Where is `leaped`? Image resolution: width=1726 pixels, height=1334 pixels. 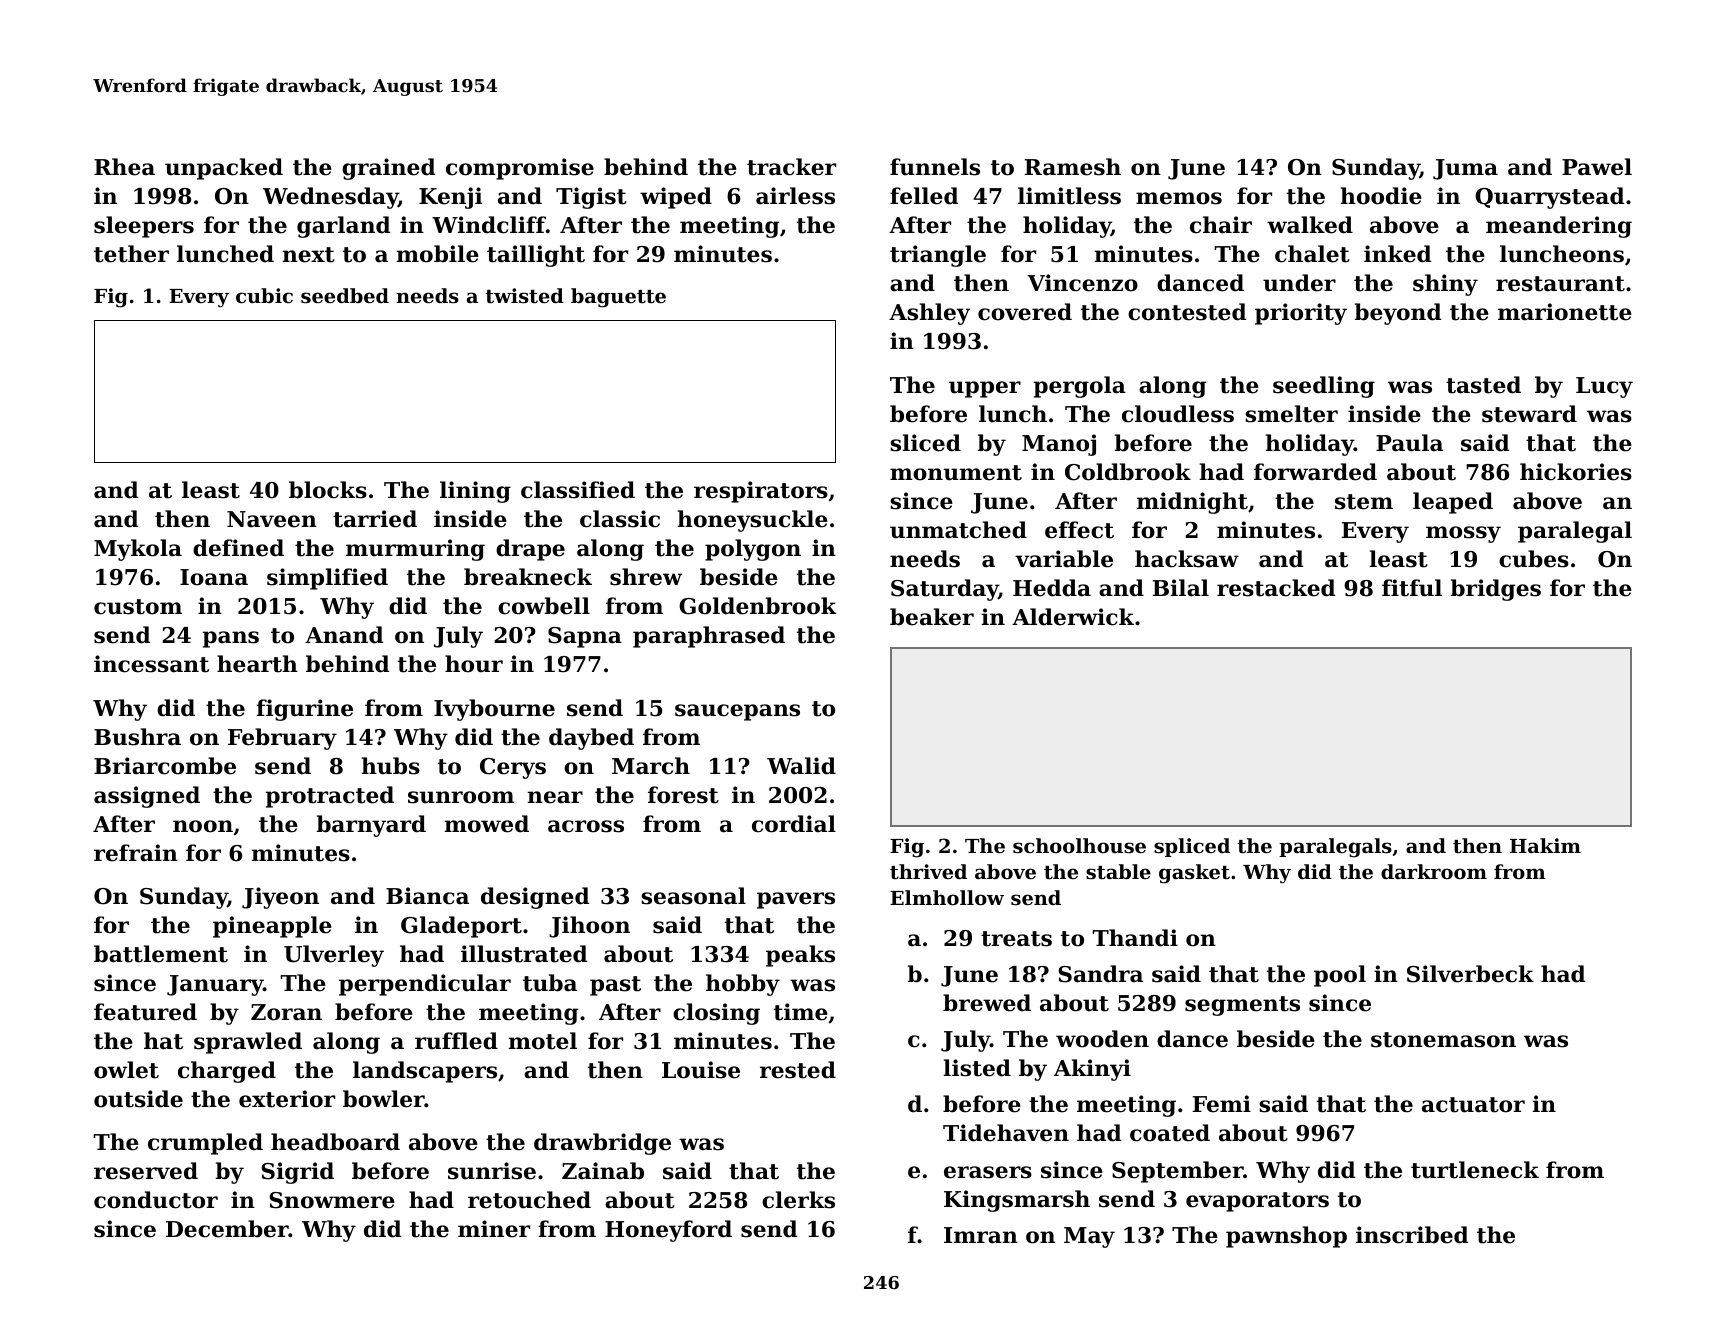
leaped is located at coordinates (1453, 503).
